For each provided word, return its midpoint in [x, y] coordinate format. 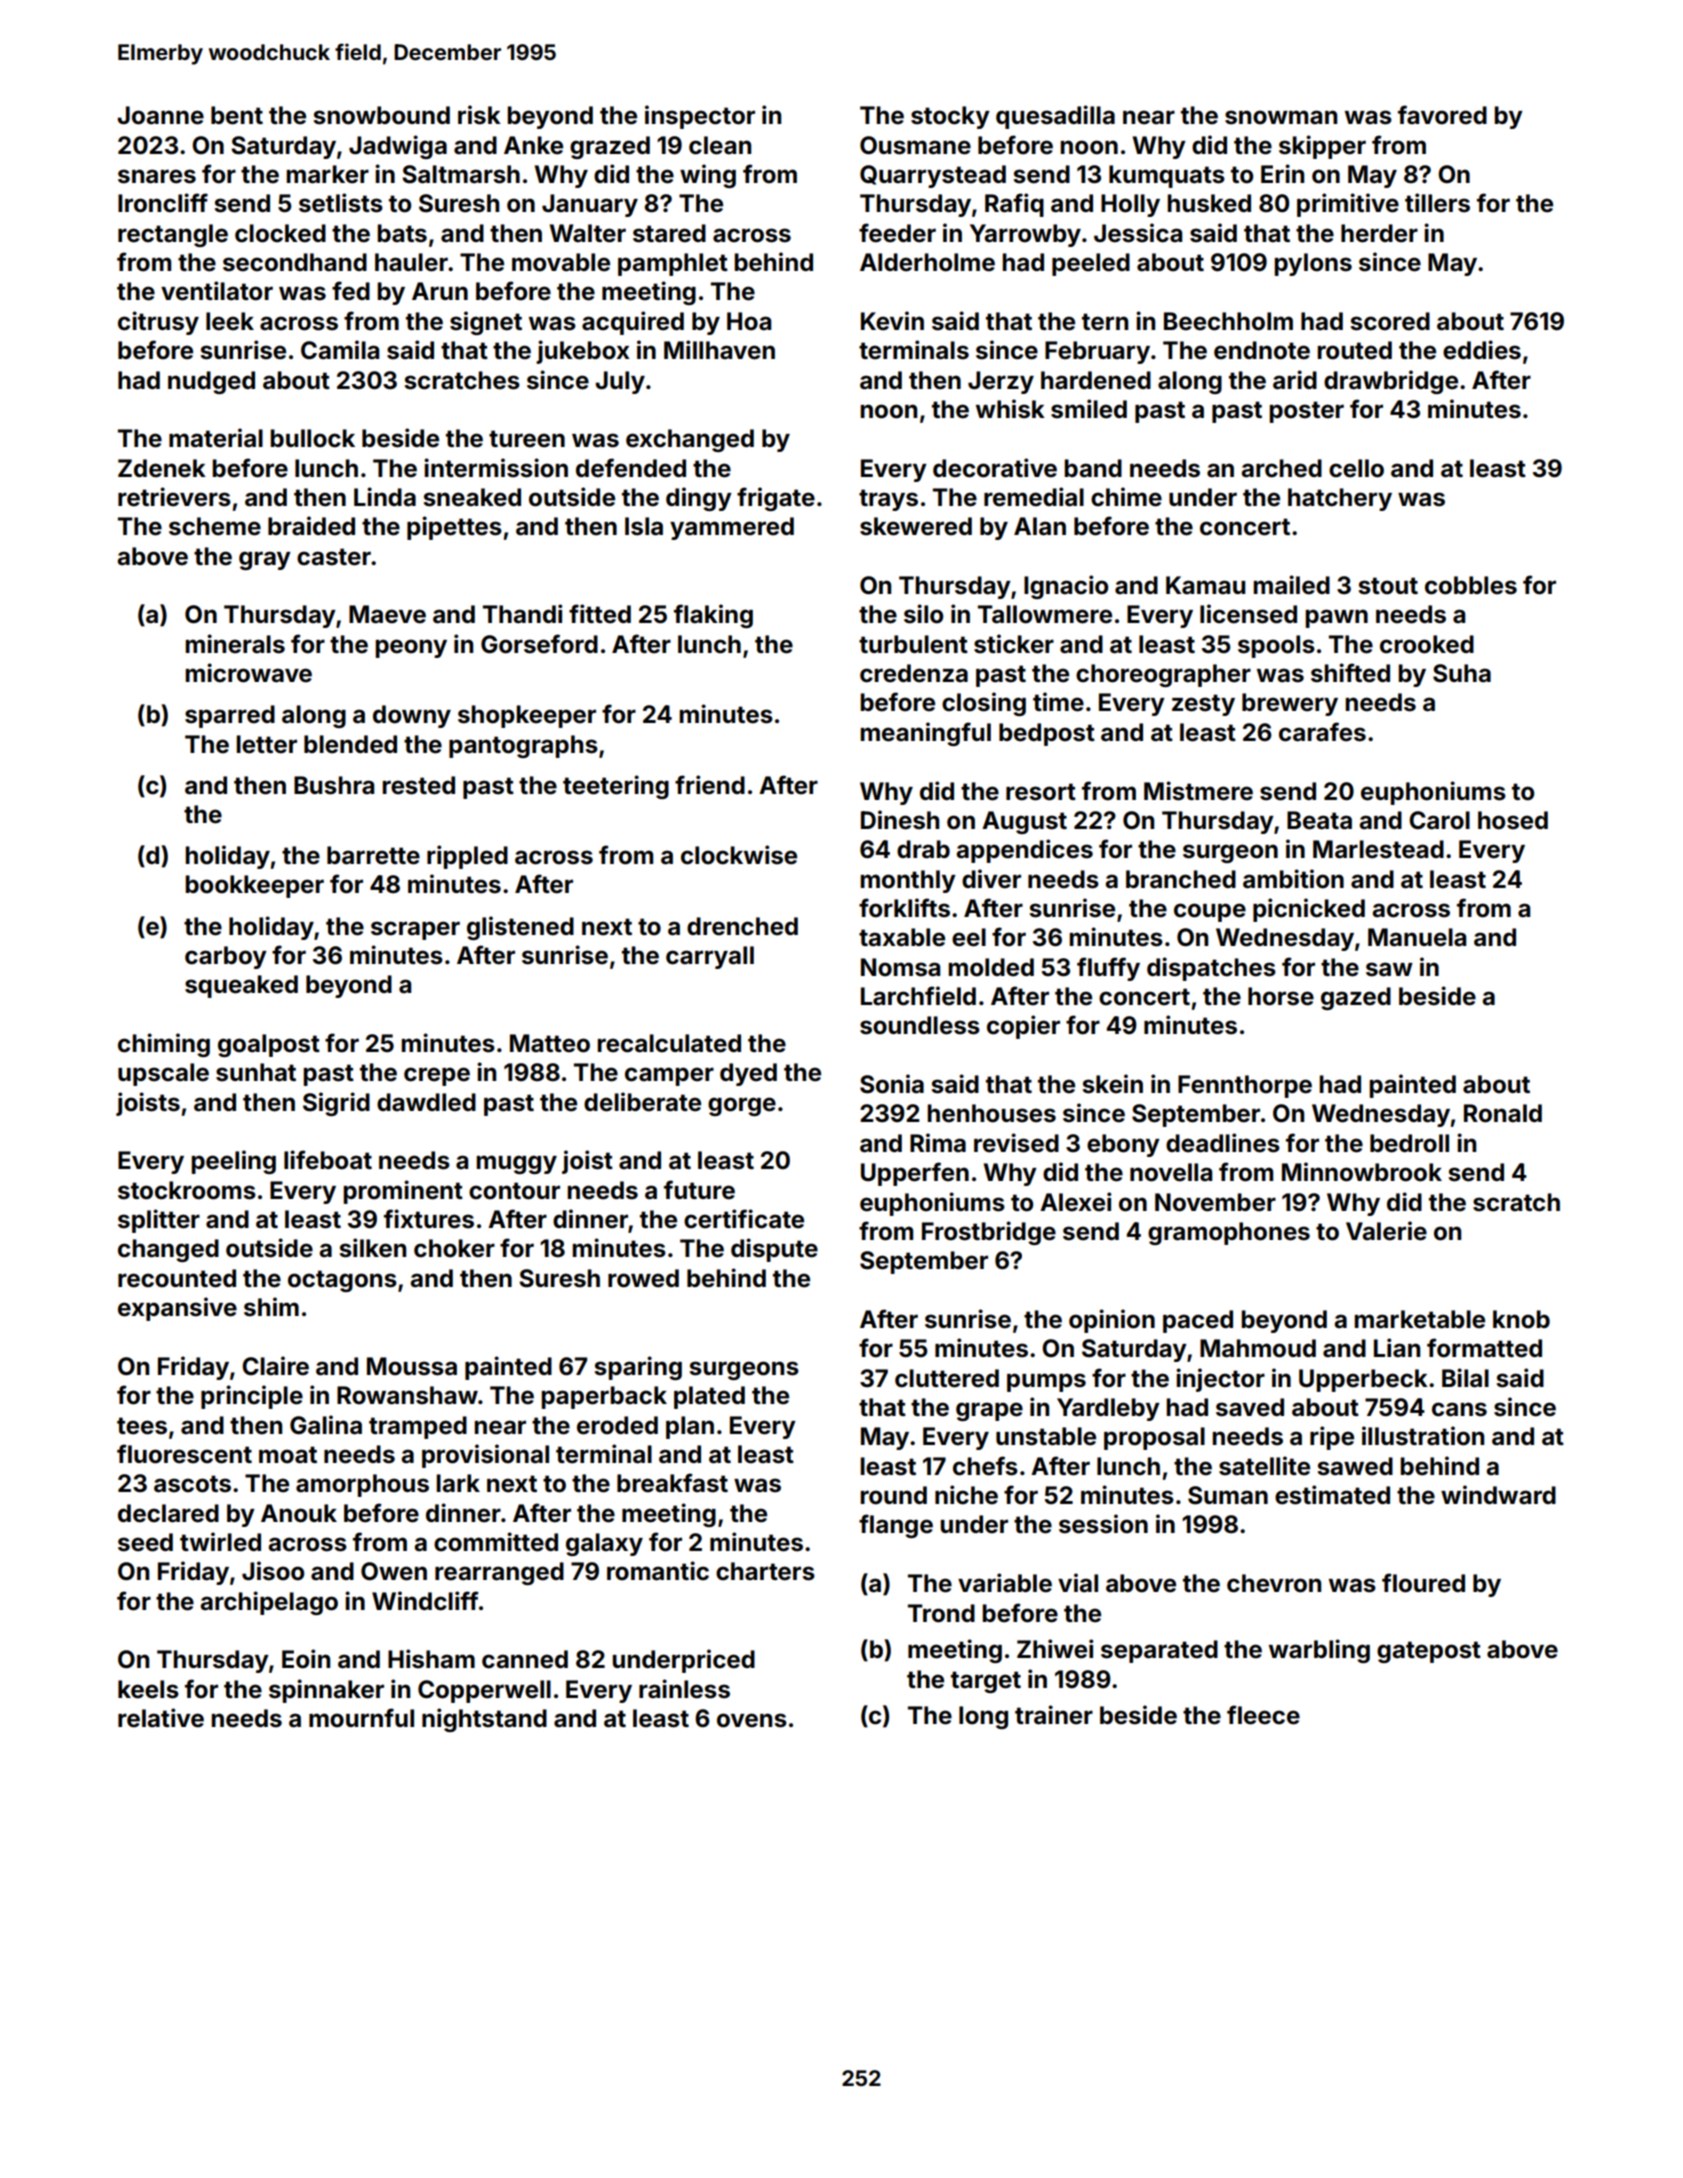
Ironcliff [163, 203]
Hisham [431, 1659]
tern [1105, 322]
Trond [941, 1613]
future [699, 1190]
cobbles [1471, 585]
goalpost [269, 1045]
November [1215, 1202]
